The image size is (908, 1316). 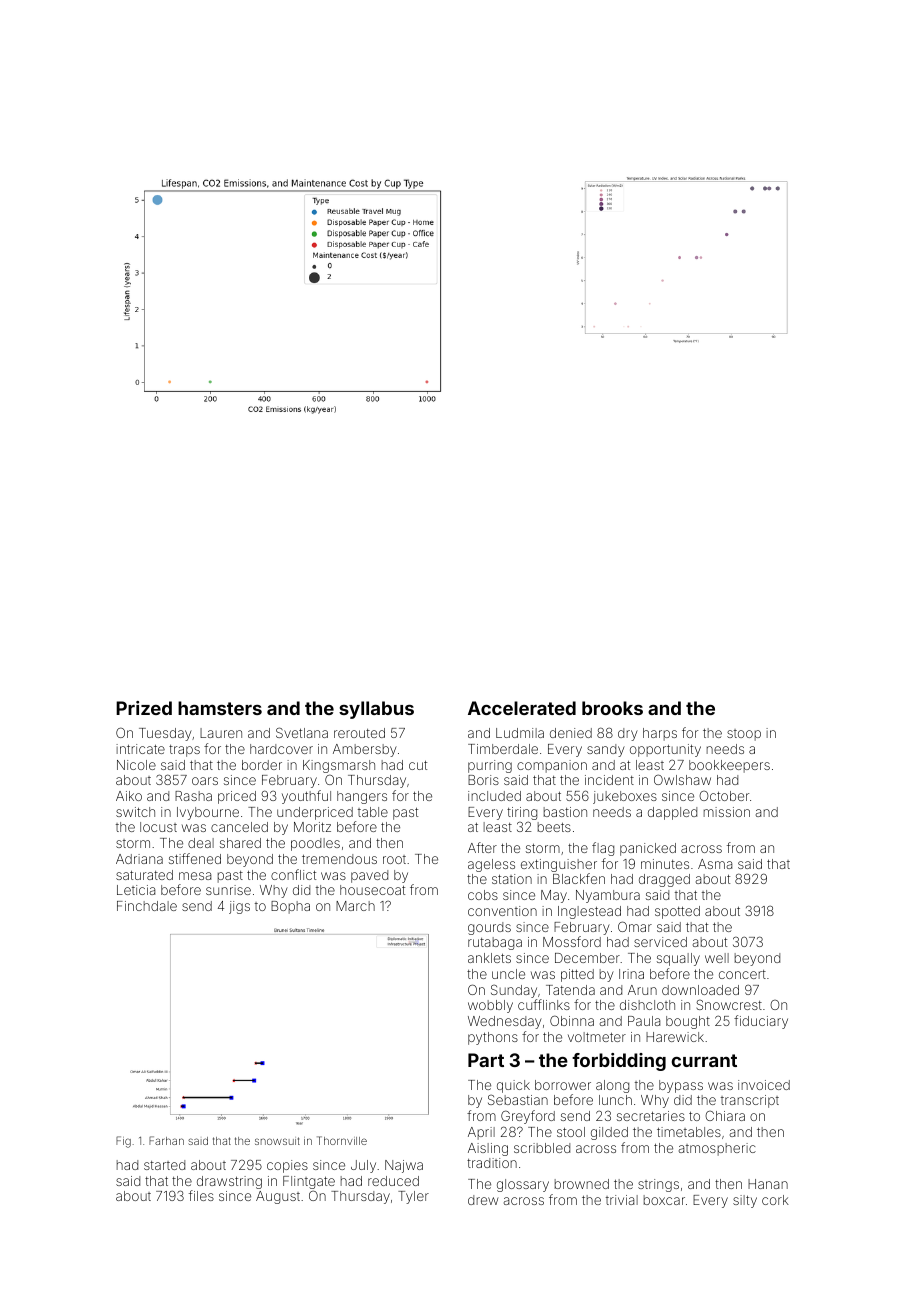 What do you see at coordinates (612, 708) in the page?
I see `brooks` at bounding box center [612, 708].
